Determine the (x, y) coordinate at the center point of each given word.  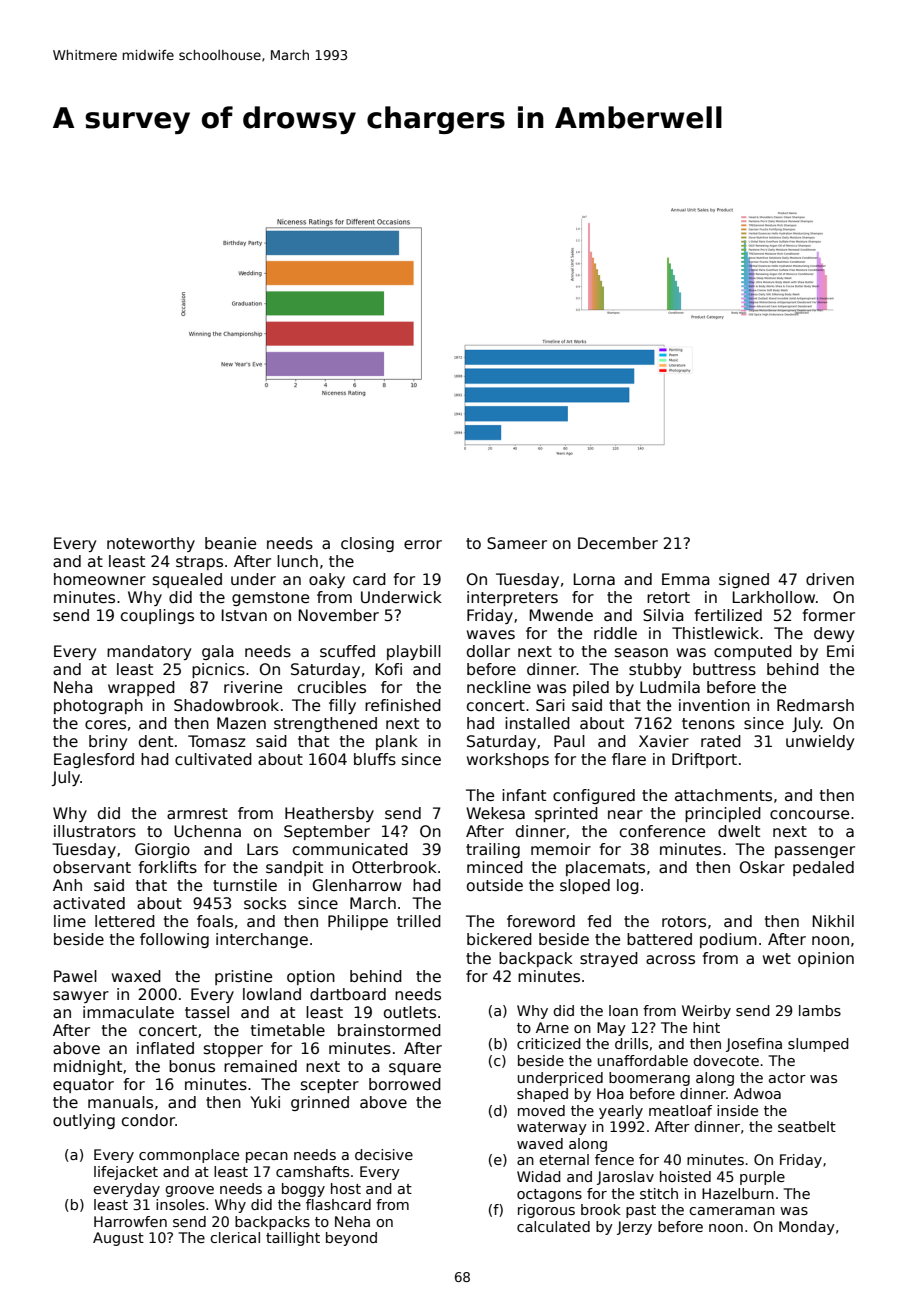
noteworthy (151, 544)
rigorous (546, 1211)
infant (524, 795)
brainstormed (389, 1030)
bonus (192, 1066)
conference (662, 831)
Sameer (517, 543)
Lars (262, 849)
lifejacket (126, 1173)
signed (744, 580)
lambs (820, 1010)
